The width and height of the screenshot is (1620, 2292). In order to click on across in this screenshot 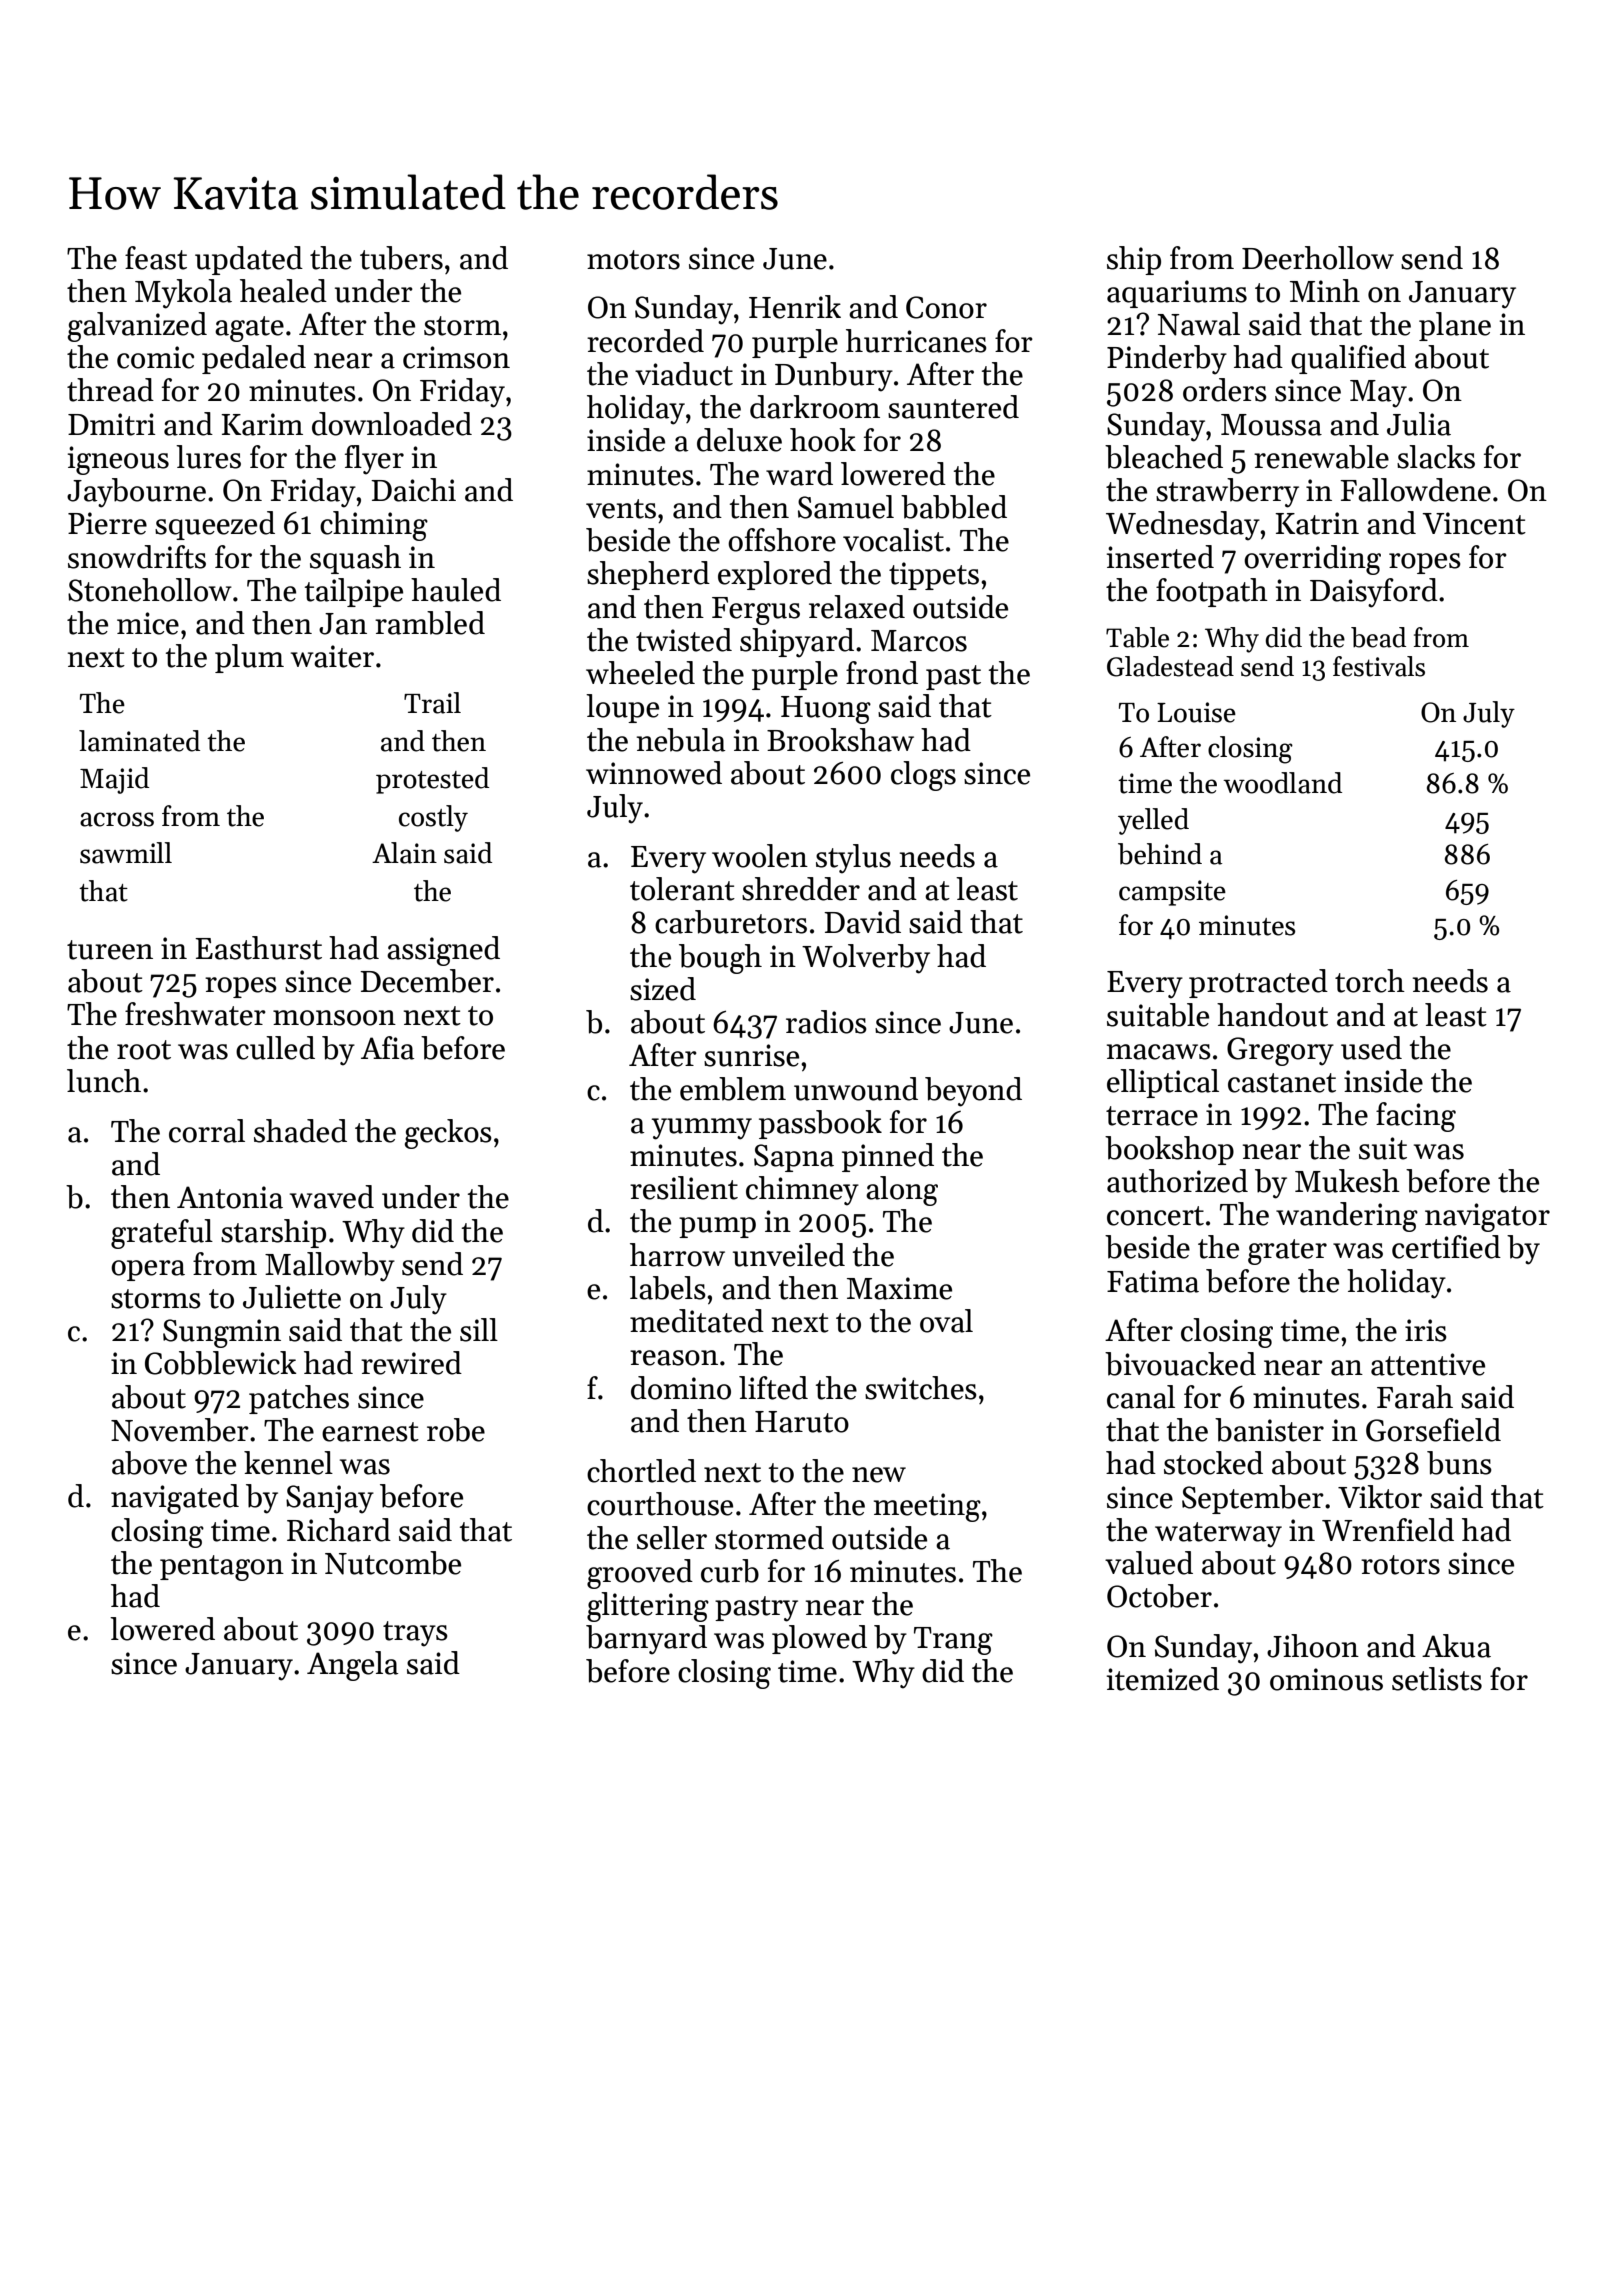, I will do `click(117, 819)`.
